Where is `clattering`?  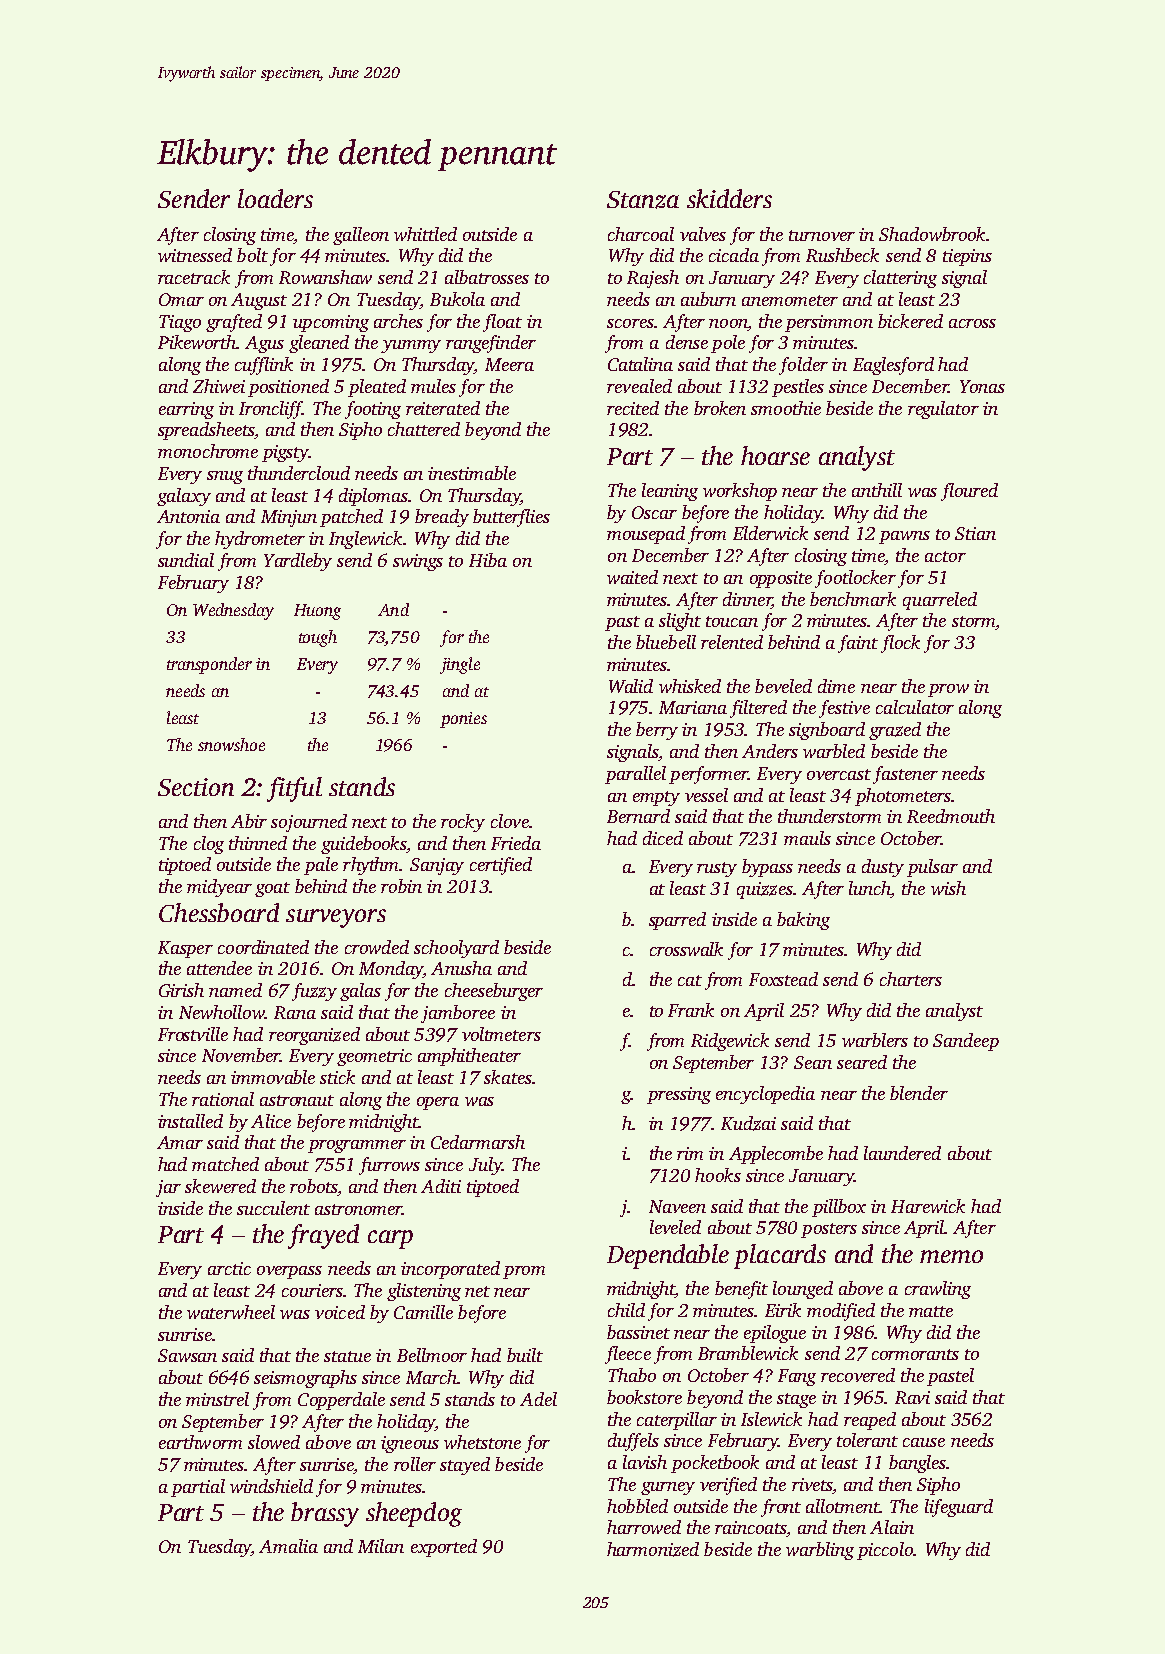 clattering is located at coordinates (900, 279).
